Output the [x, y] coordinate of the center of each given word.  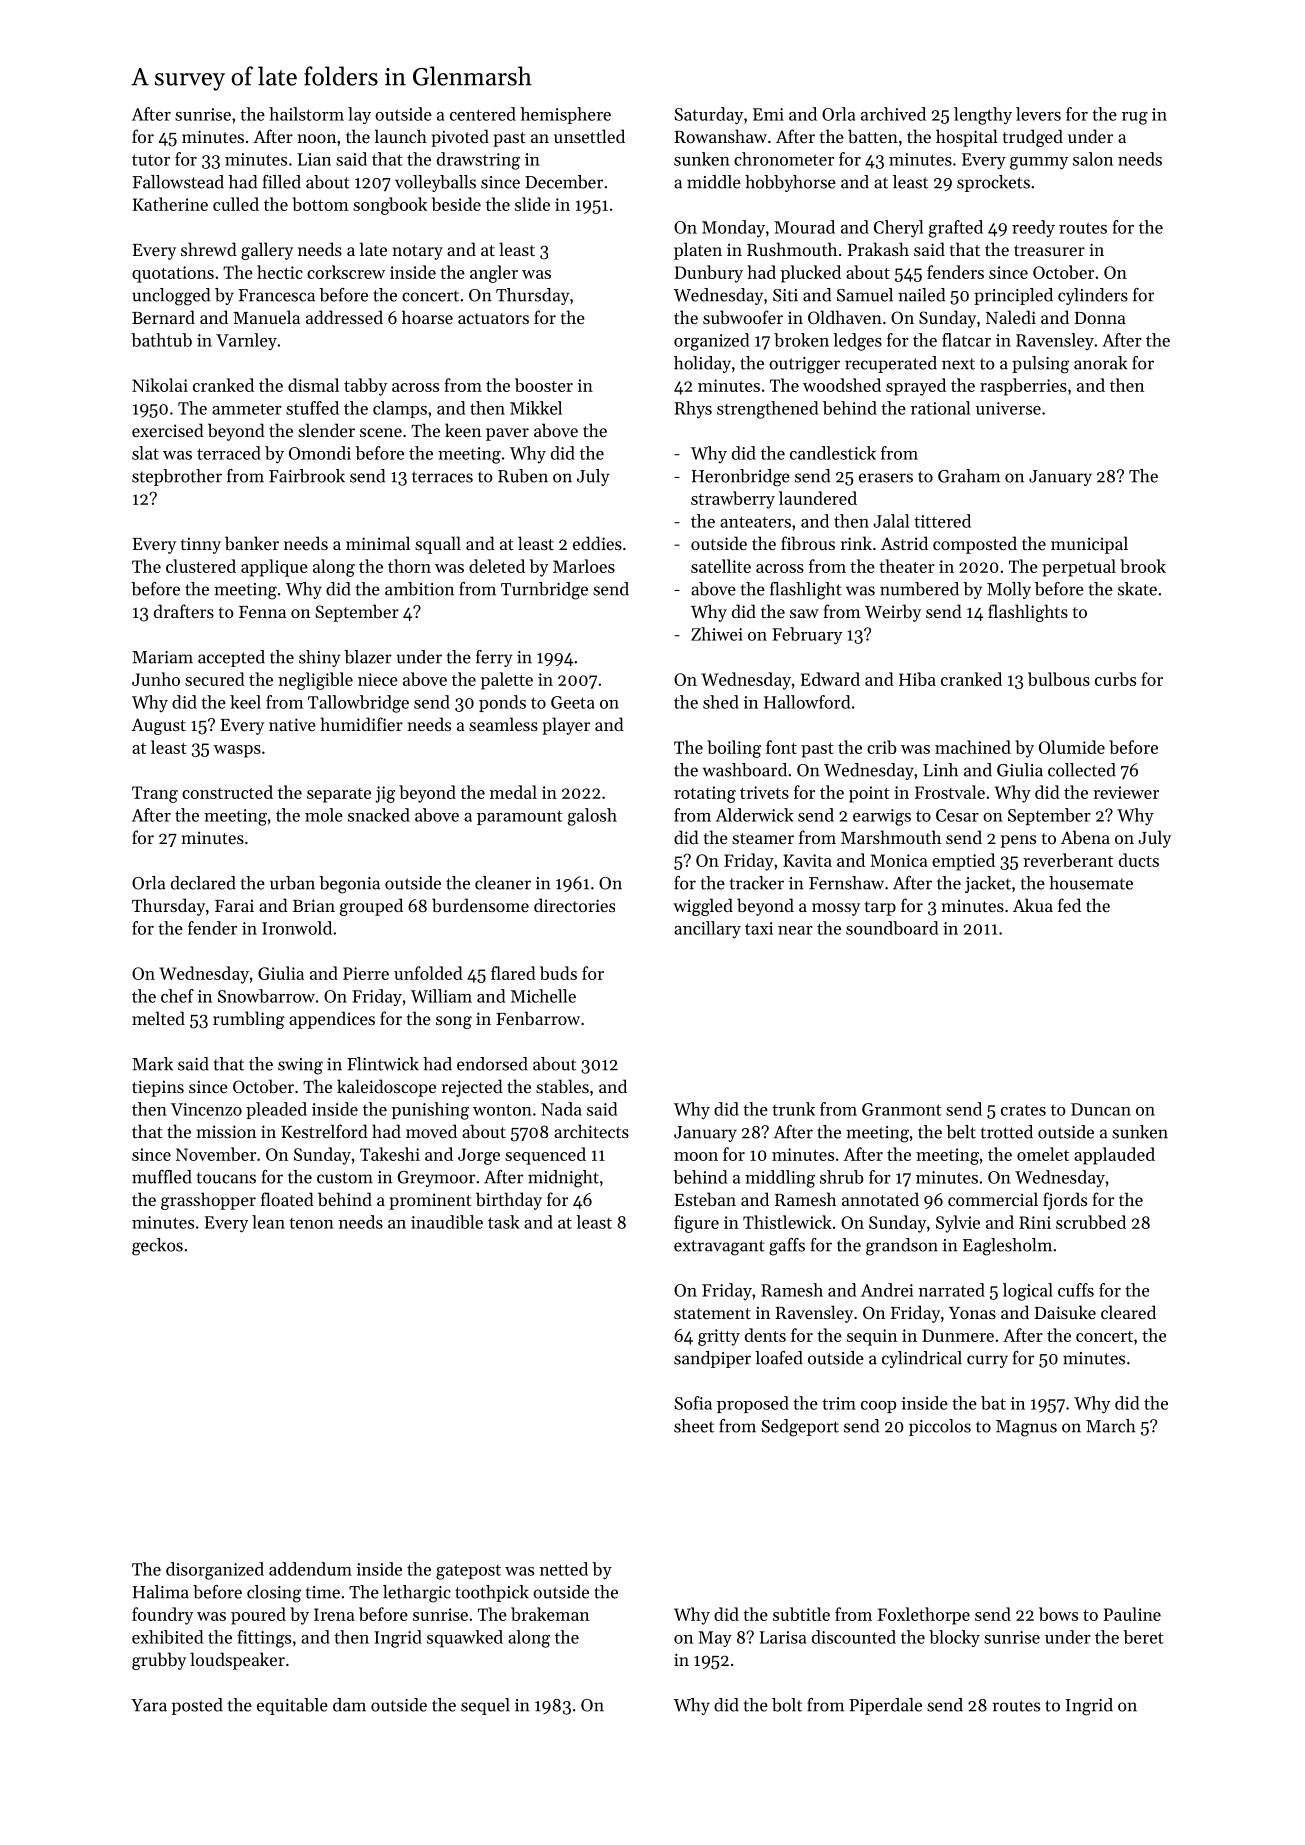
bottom [320, 204]
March [1111, 1426]
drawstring [478, 161]
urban [292, 883]
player [566, 726]
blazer [368, 657]
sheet [694, 1426]
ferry [494, 658]
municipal [1089, 545]
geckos [157, 1247]
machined [973, 747]
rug [1135, 118]
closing [274, 1594]
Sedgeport [800, 1428]
